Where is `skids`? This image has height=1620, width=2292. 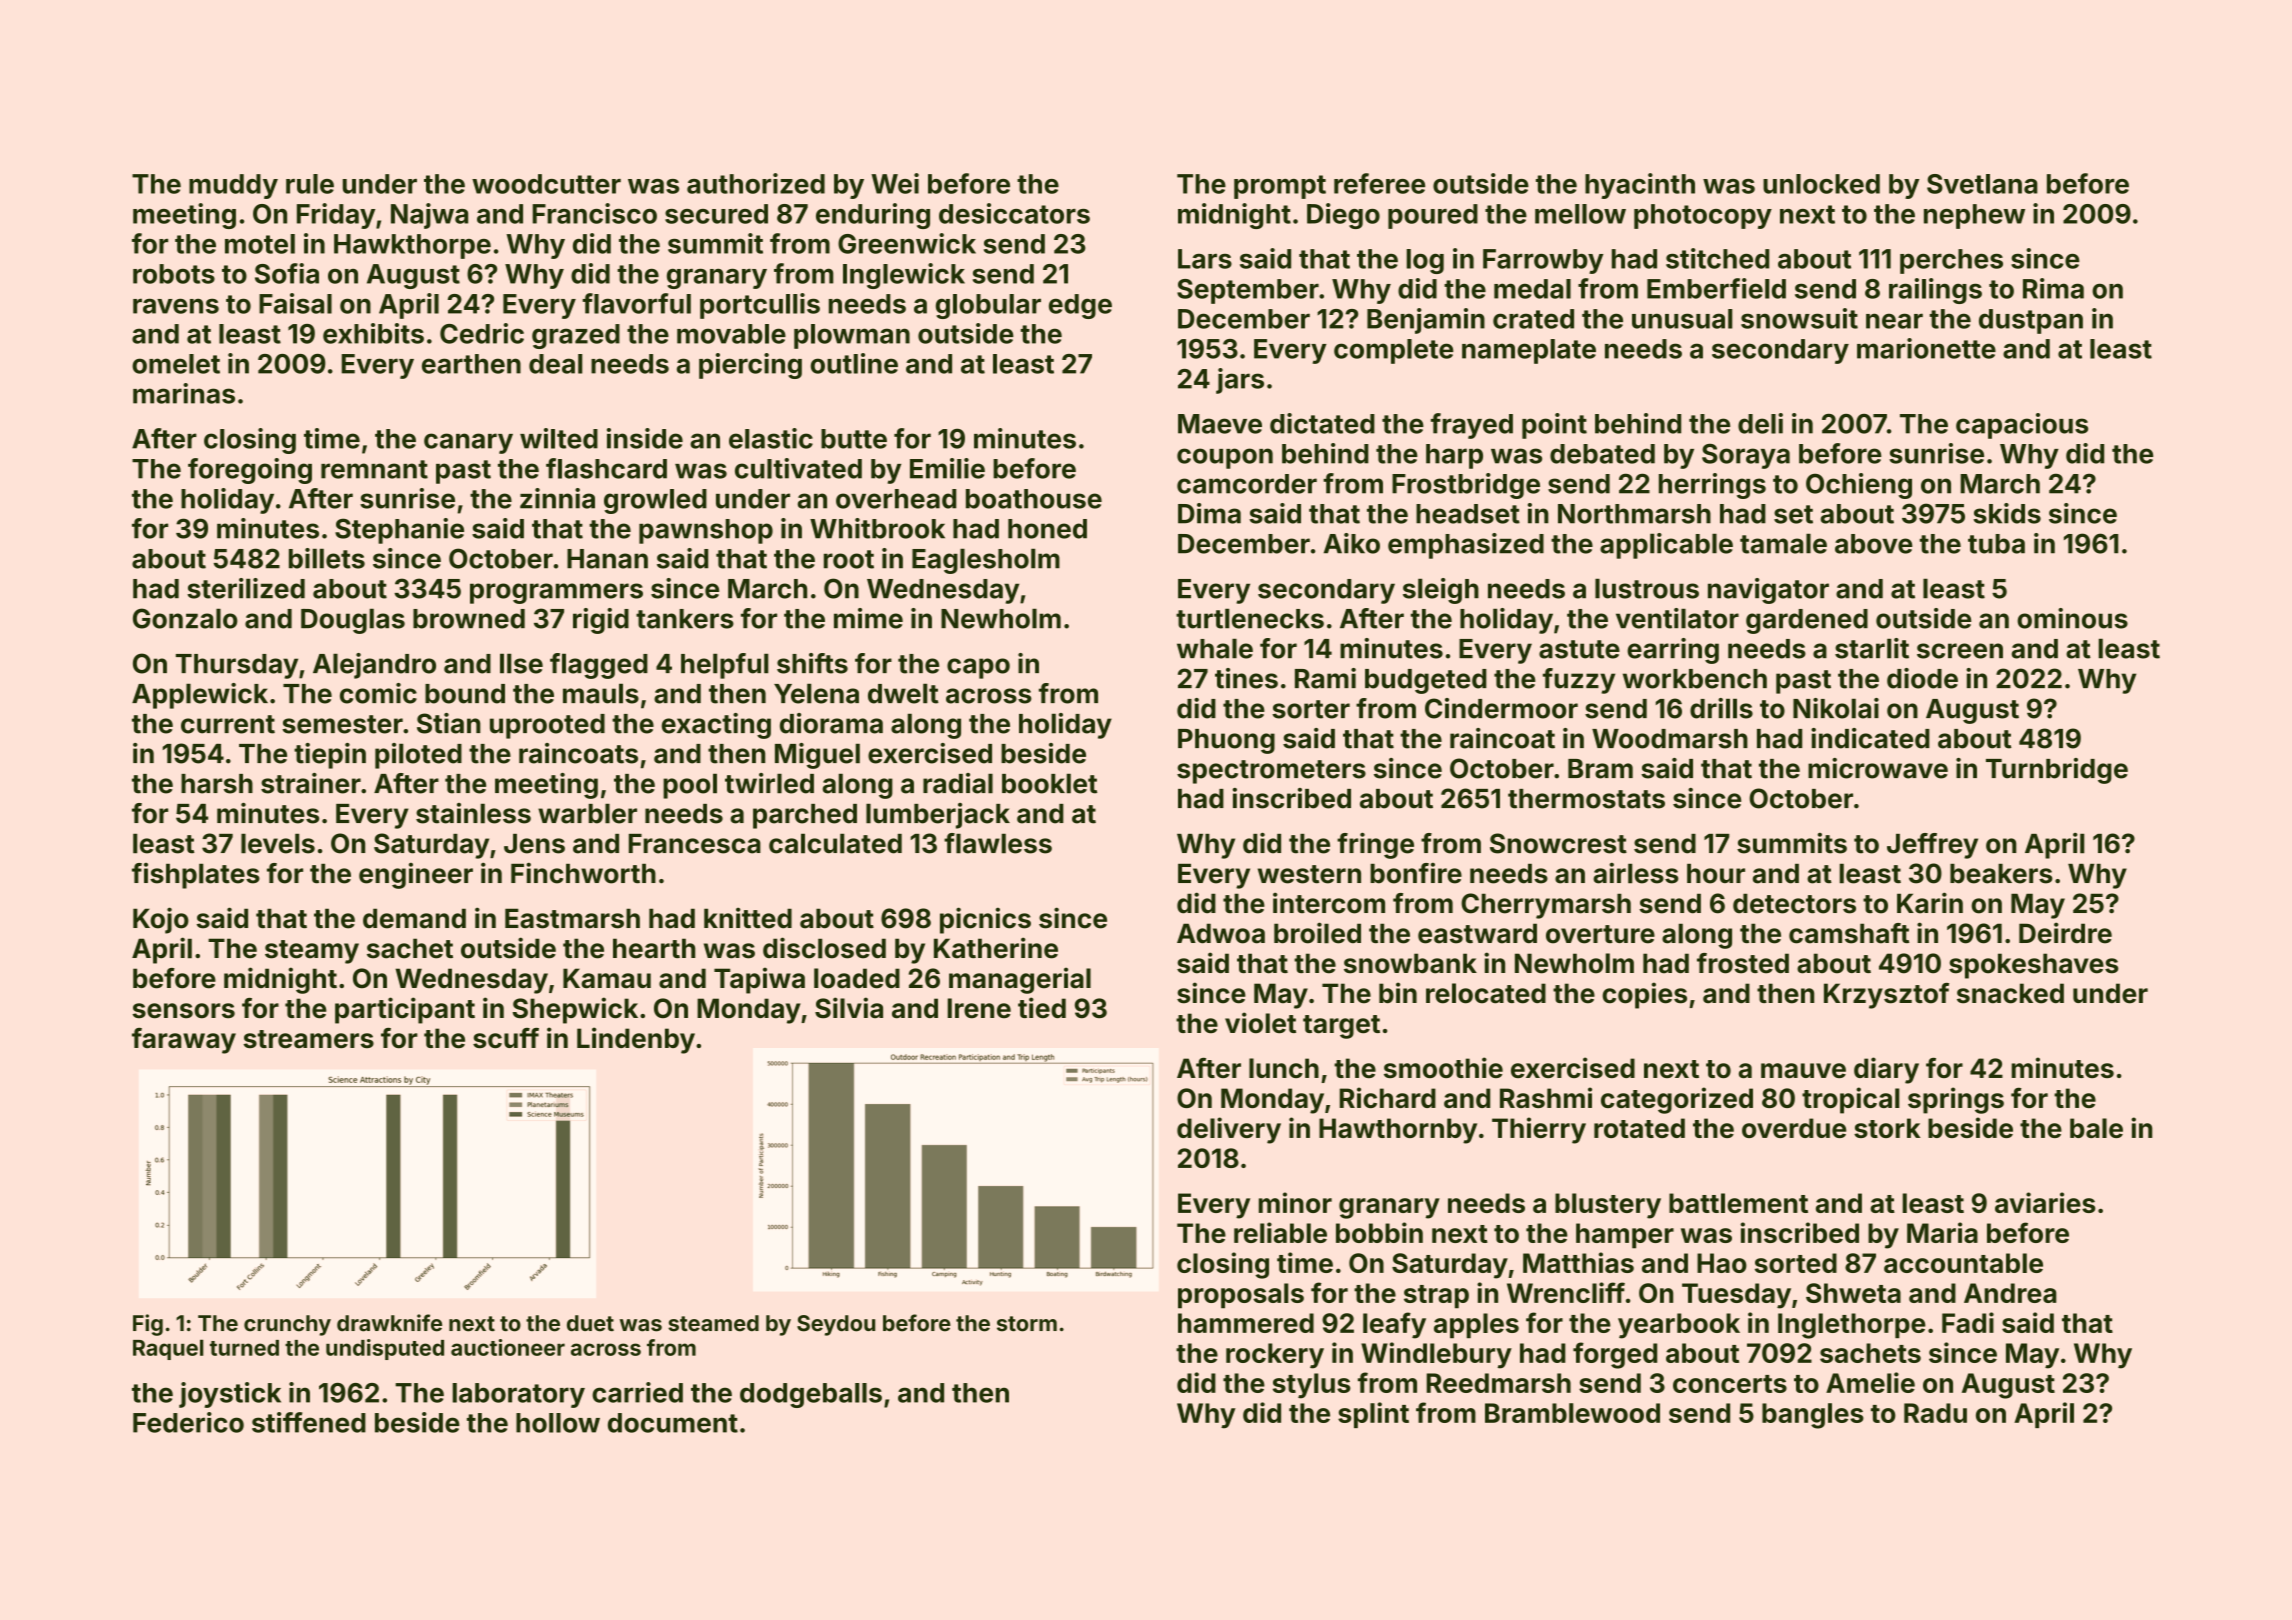
skids is located at coordinates (2007, 513).
